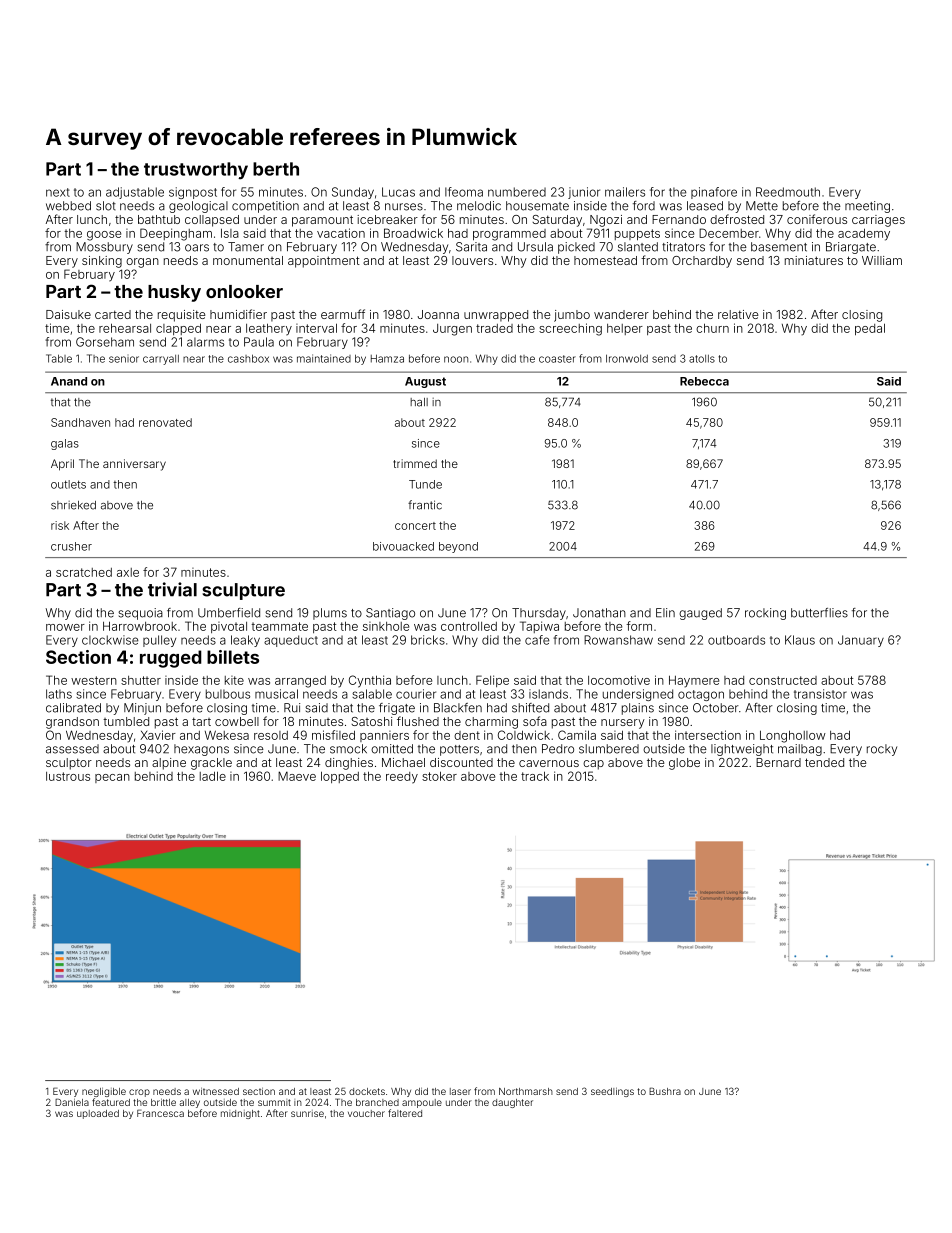  Describe the element at coordinates (276, 169) in the document. I see `berth` at that location.
